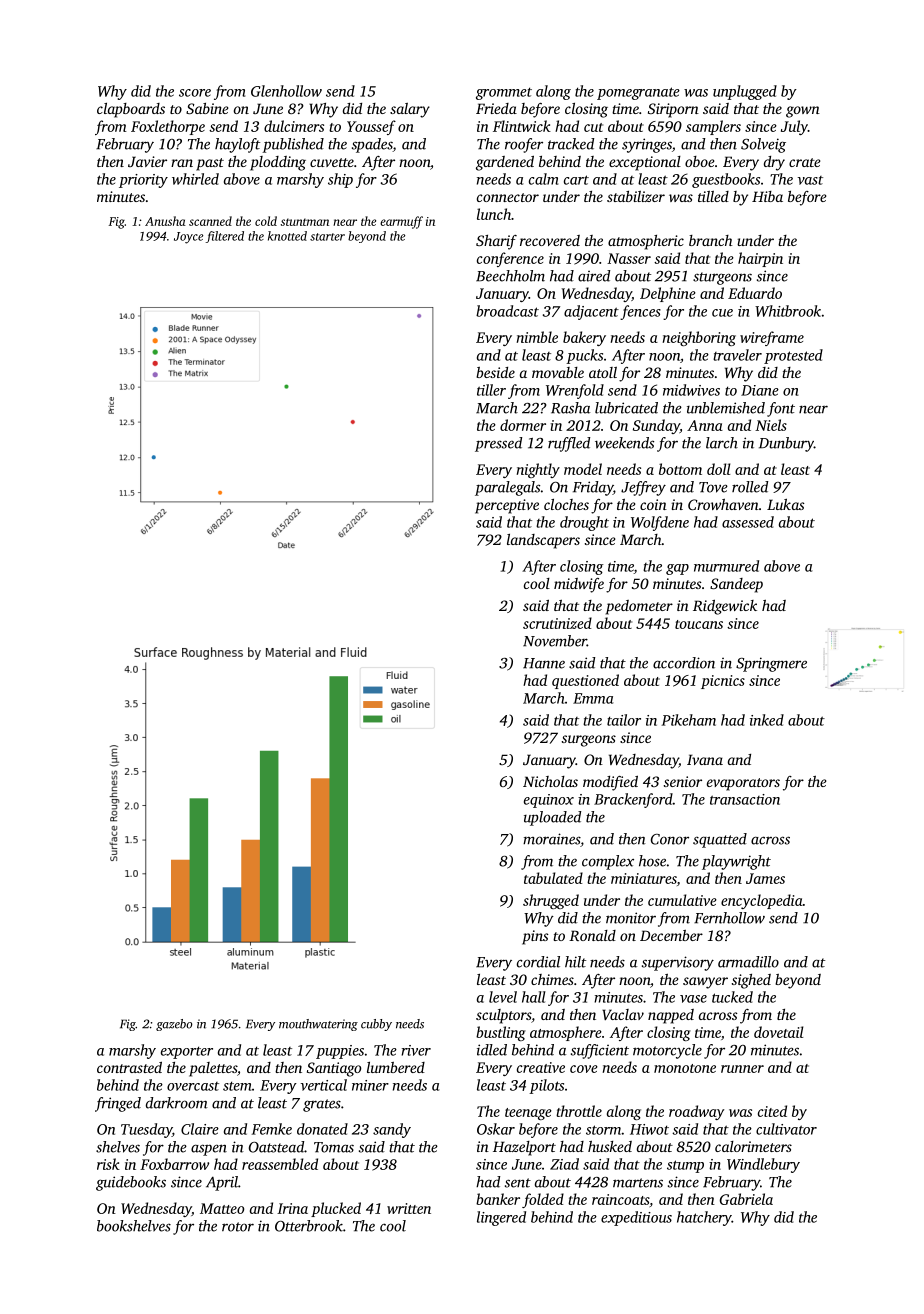  I want to click on encyclopedia, so click(762, 901).
